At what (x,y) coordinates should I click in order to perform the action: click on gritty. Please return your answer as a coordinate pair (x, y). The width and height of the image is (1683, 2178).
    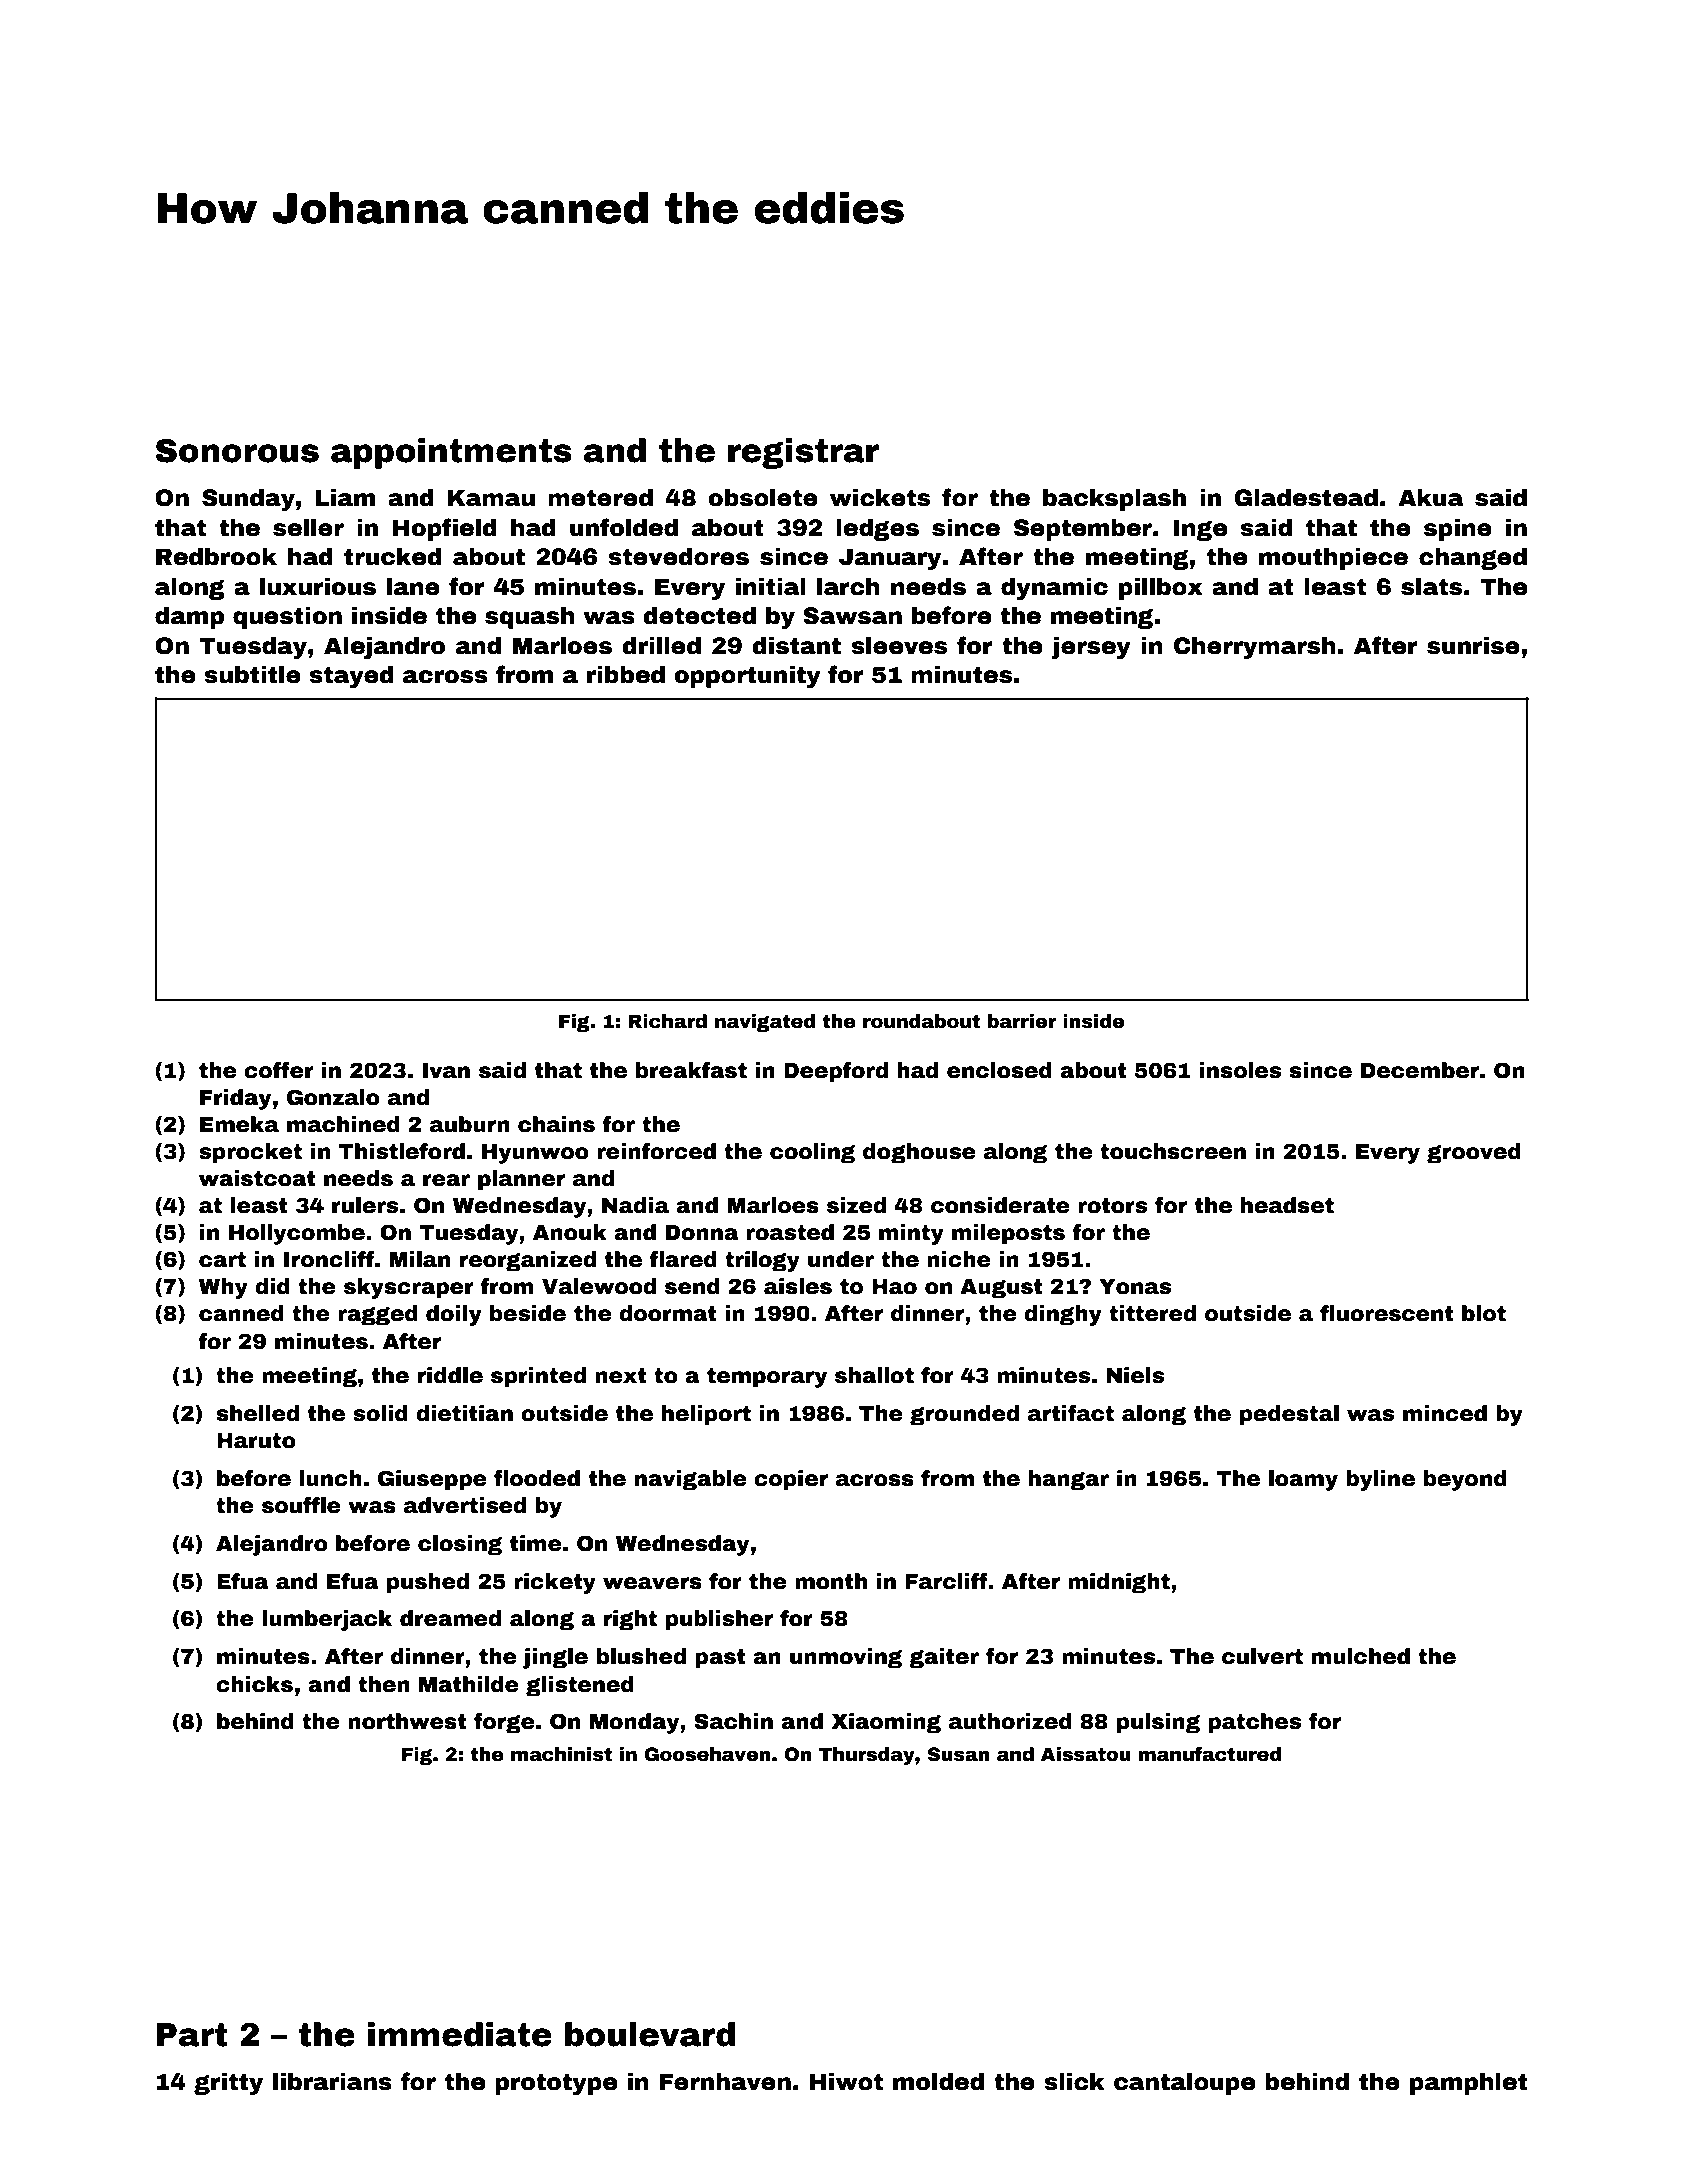
    Looking at the image, I should click on (228, 2084).
